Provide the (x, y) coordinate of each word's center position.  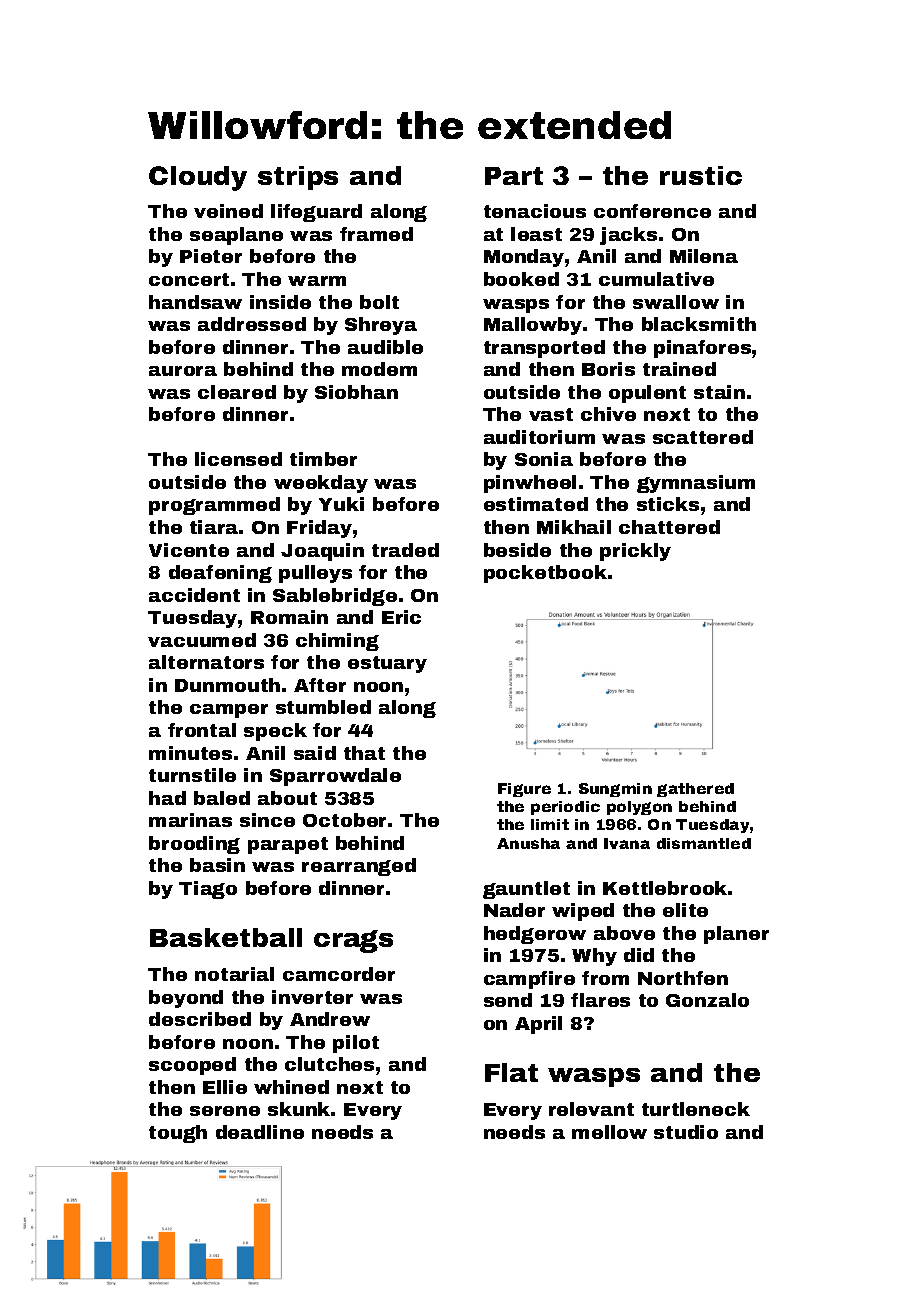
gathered (695, 790)
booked (521, 279)
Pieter (211, 256)
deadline (260, 1132)
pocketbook (545, 574)
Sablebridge (335, 597)
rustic (701, 175)
